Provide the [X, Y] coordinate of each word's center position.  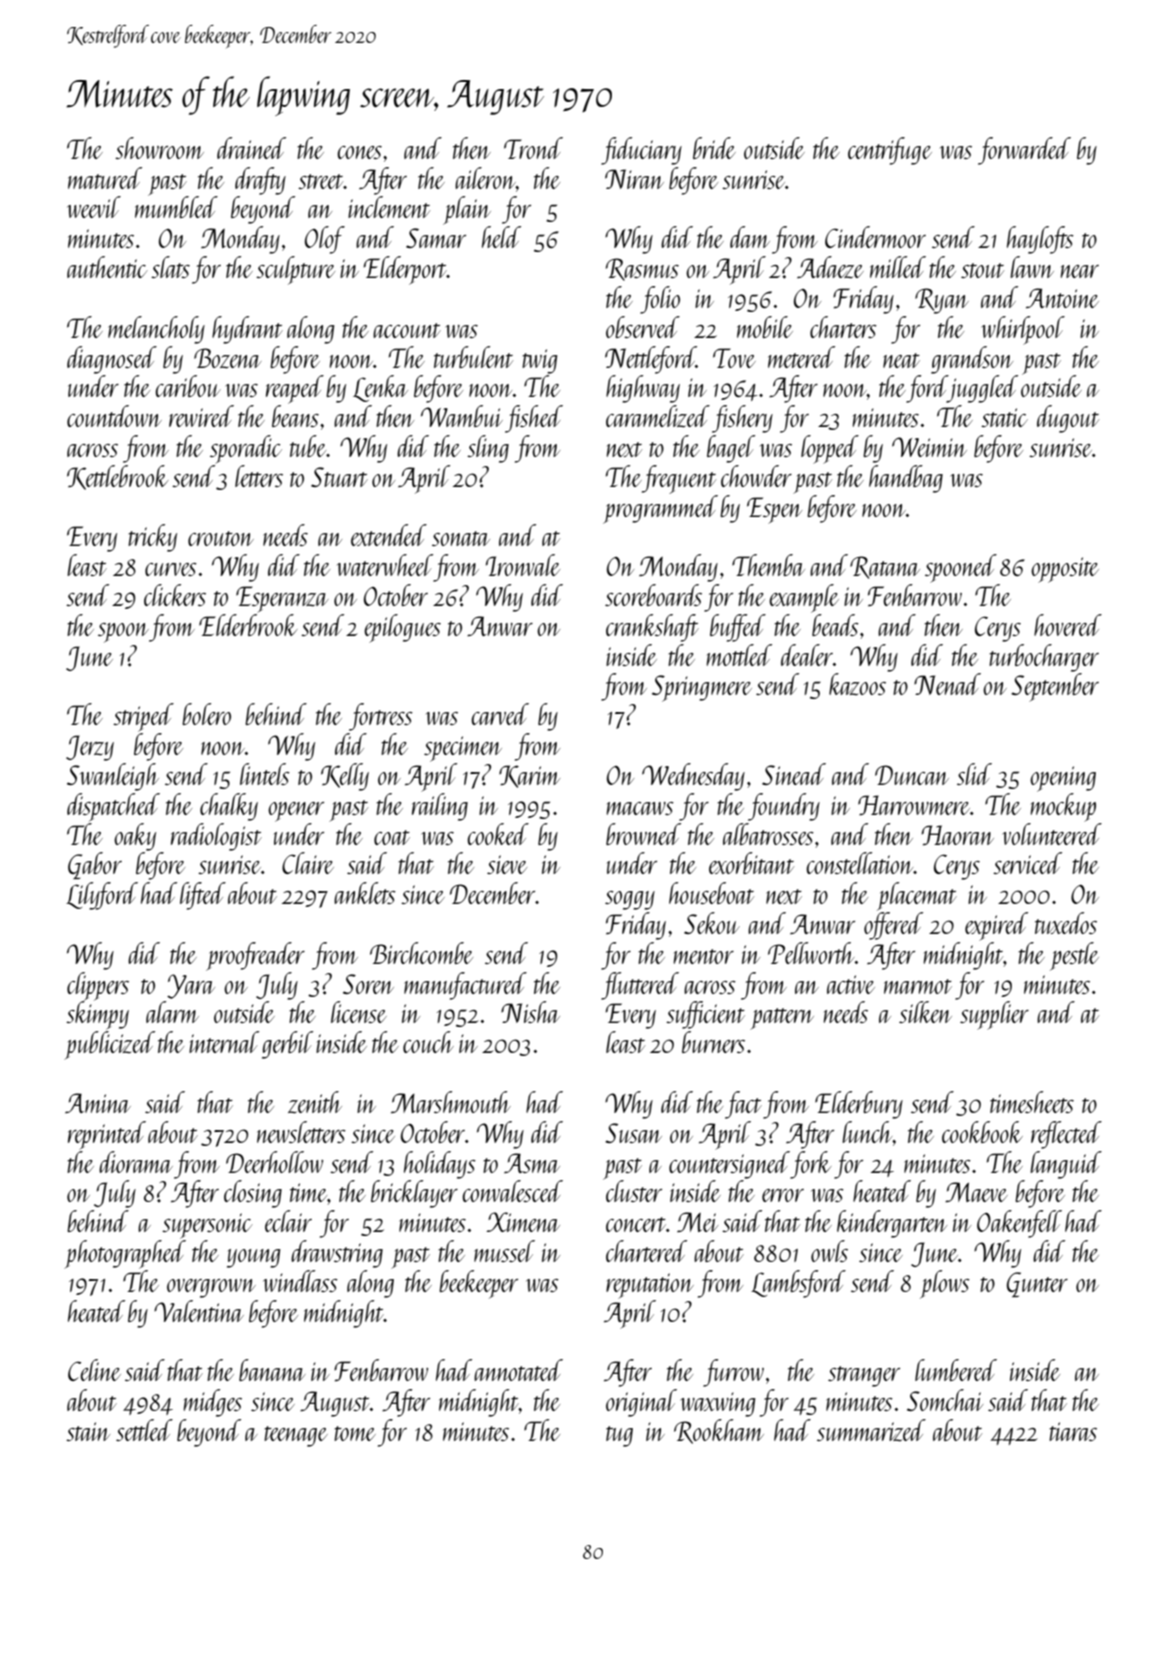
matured [105, 178]
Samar [436, 238]
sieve [507, 864]
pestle [1074, 956]
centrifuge [890, 151]
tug [619, 1436]
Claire [308, 863]
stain [88, 1431]
